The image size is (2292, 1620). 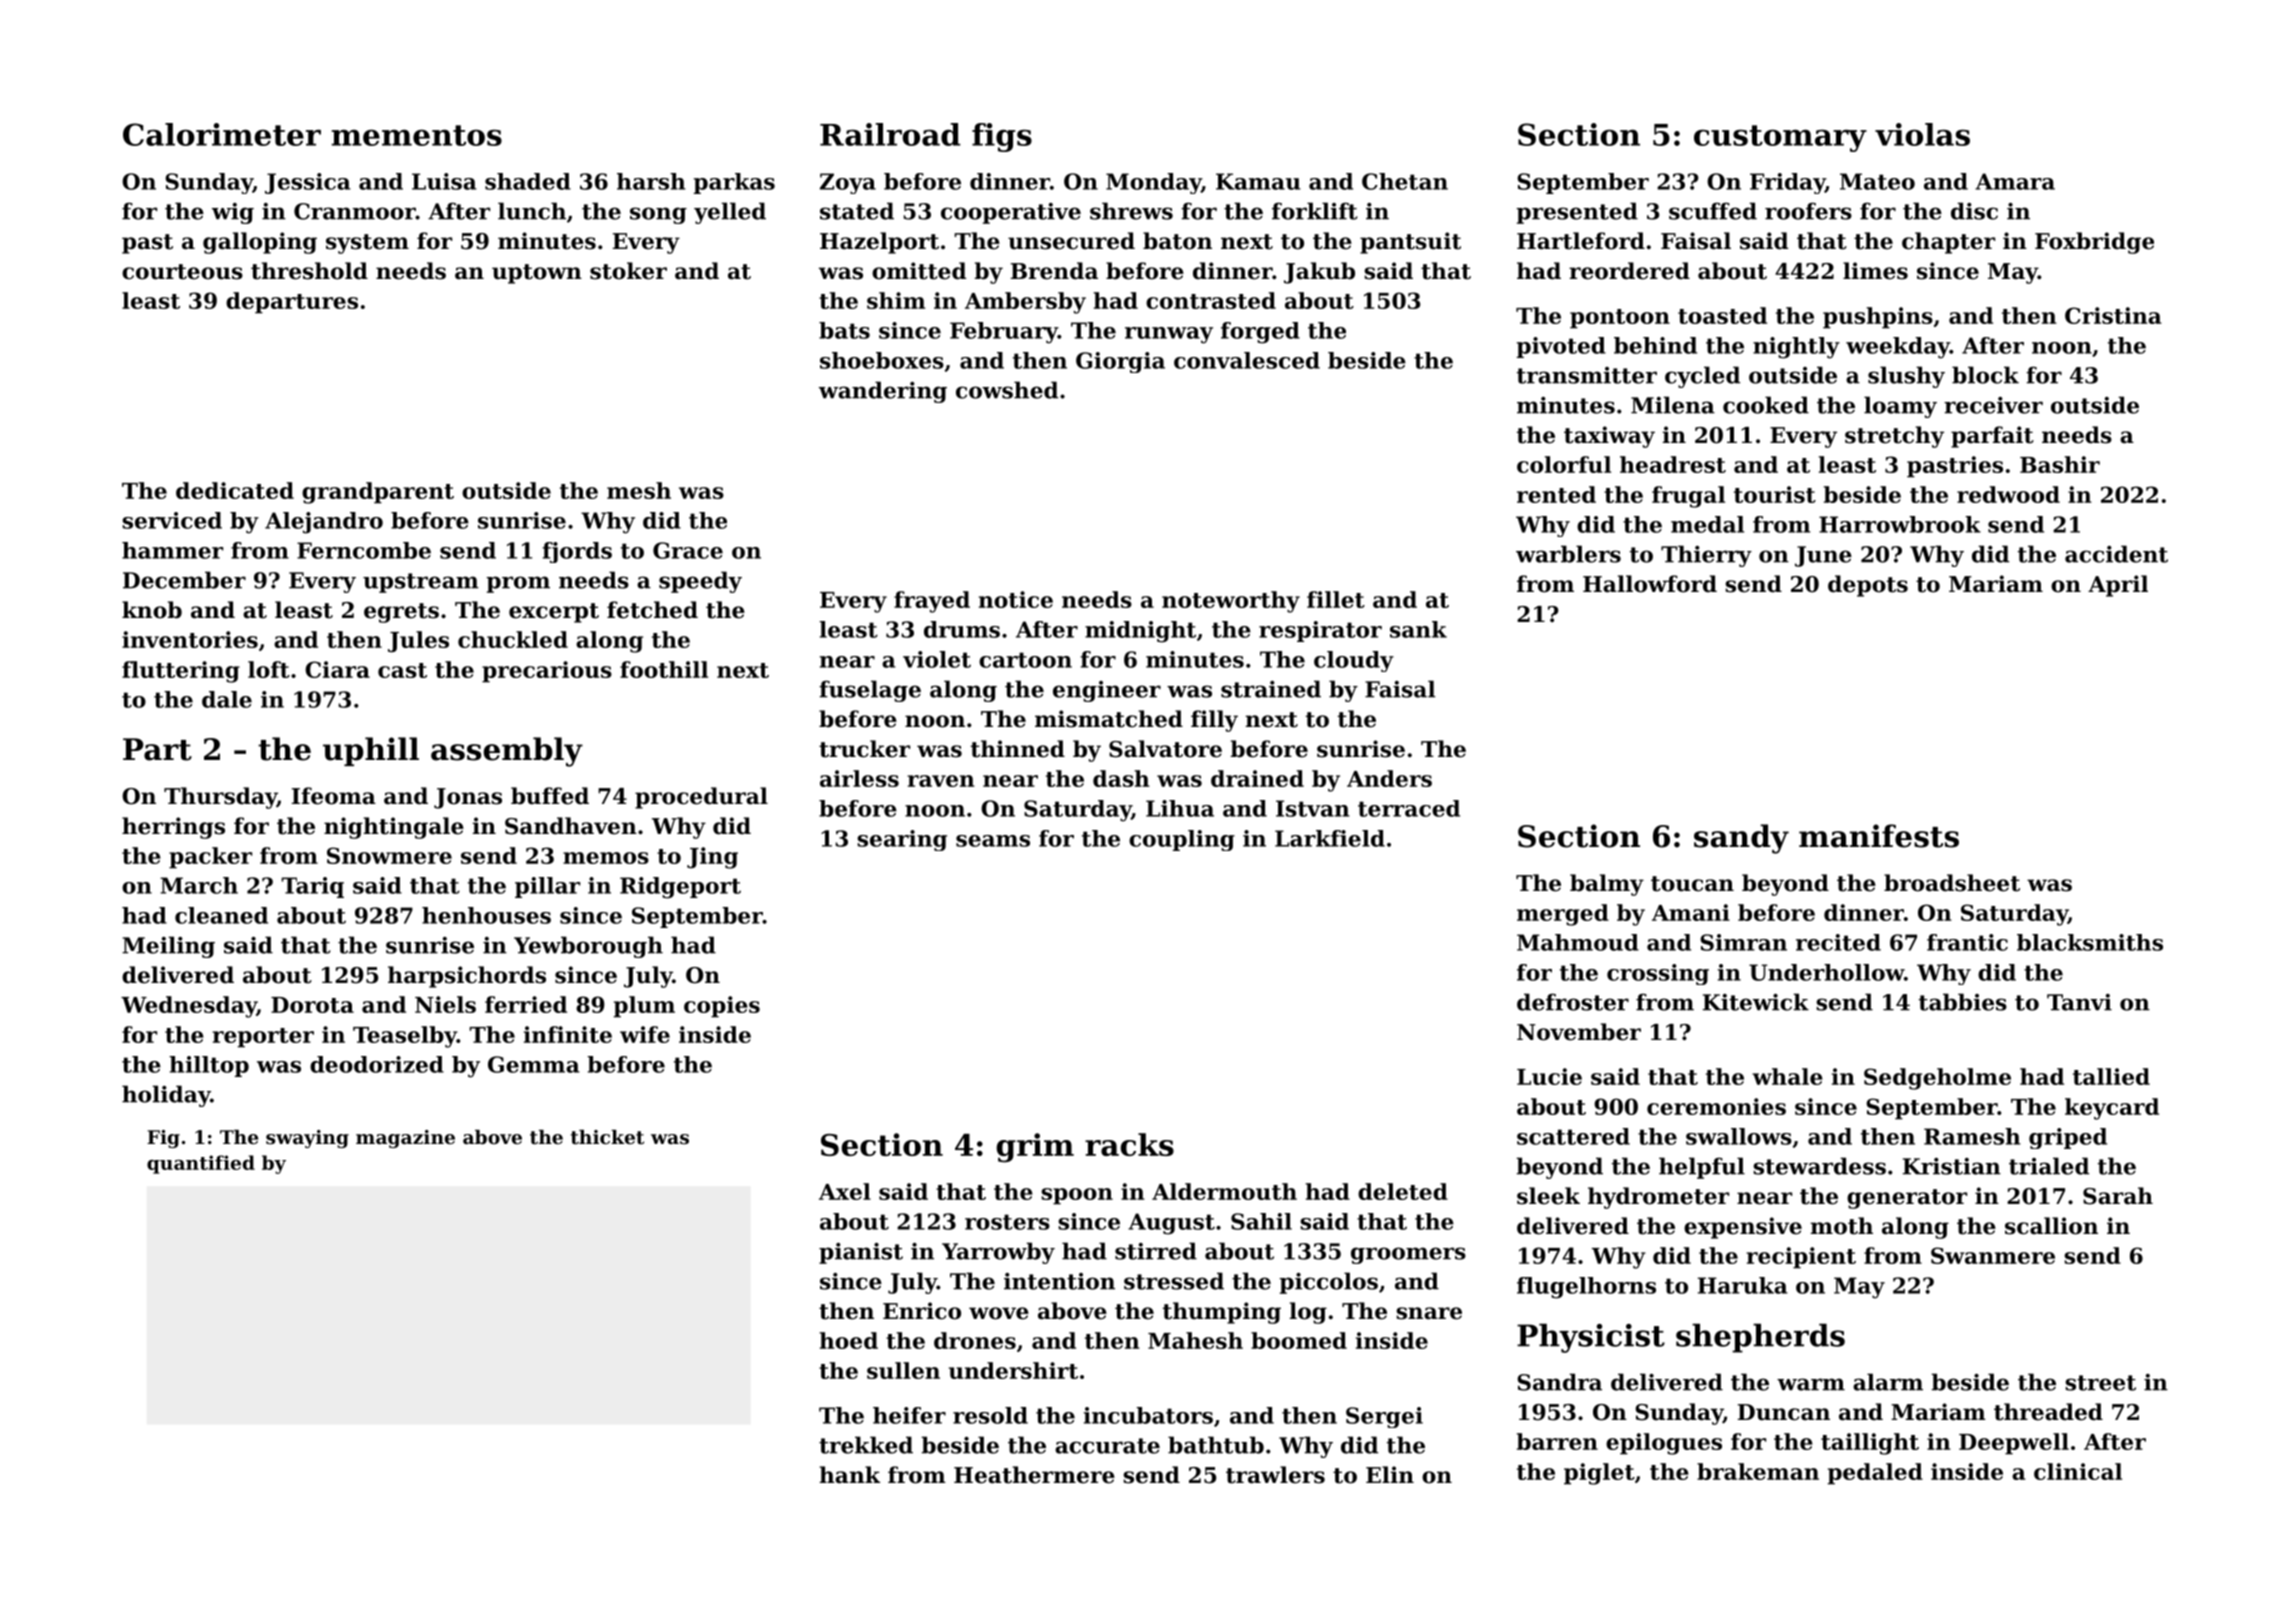 What do you see at coordinates (607, 1137) in the document?
I see `thicket` at bounding box center [607, 1137].
